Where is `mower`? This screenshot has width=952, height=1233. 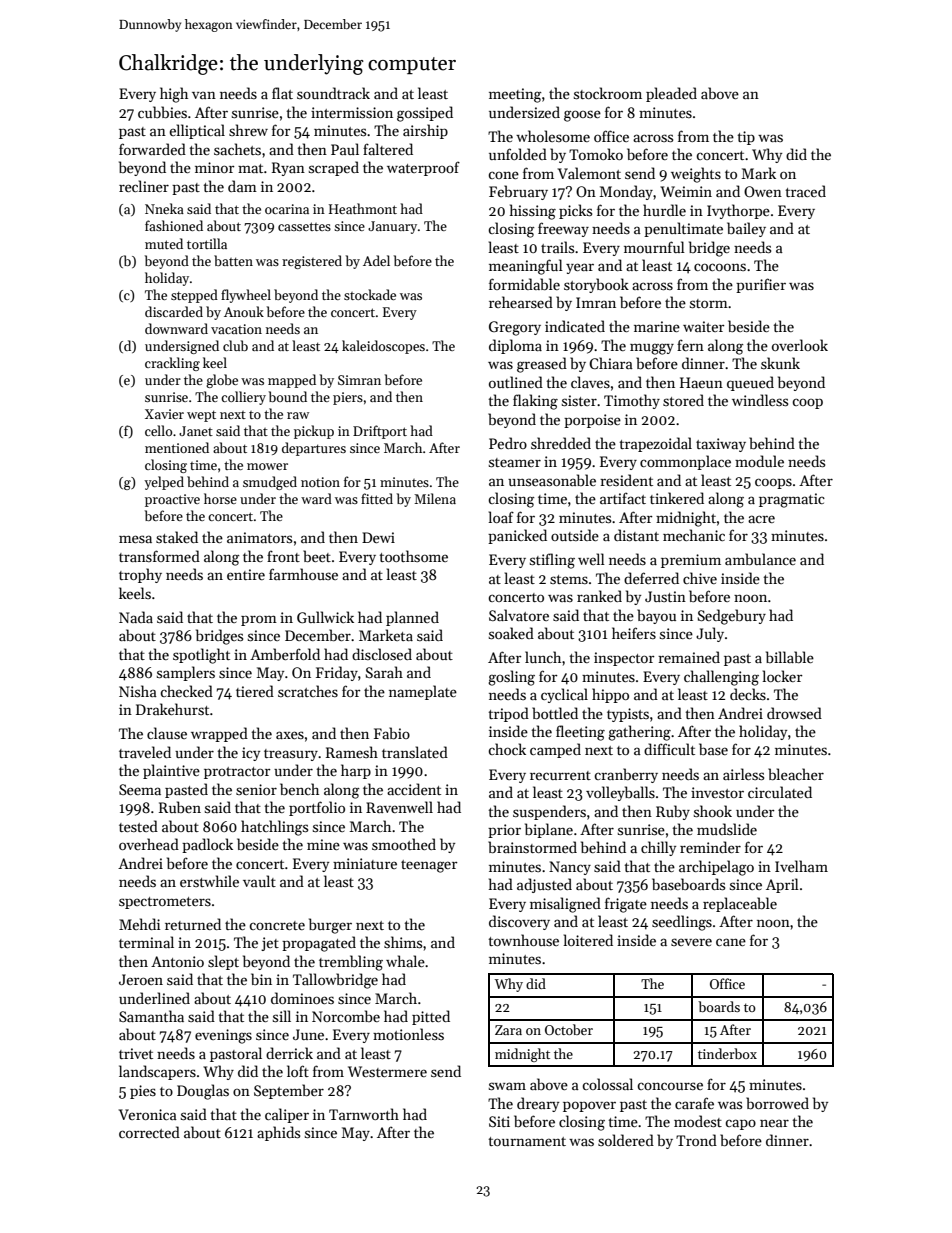
mower is located at coordinates (267, 466).
